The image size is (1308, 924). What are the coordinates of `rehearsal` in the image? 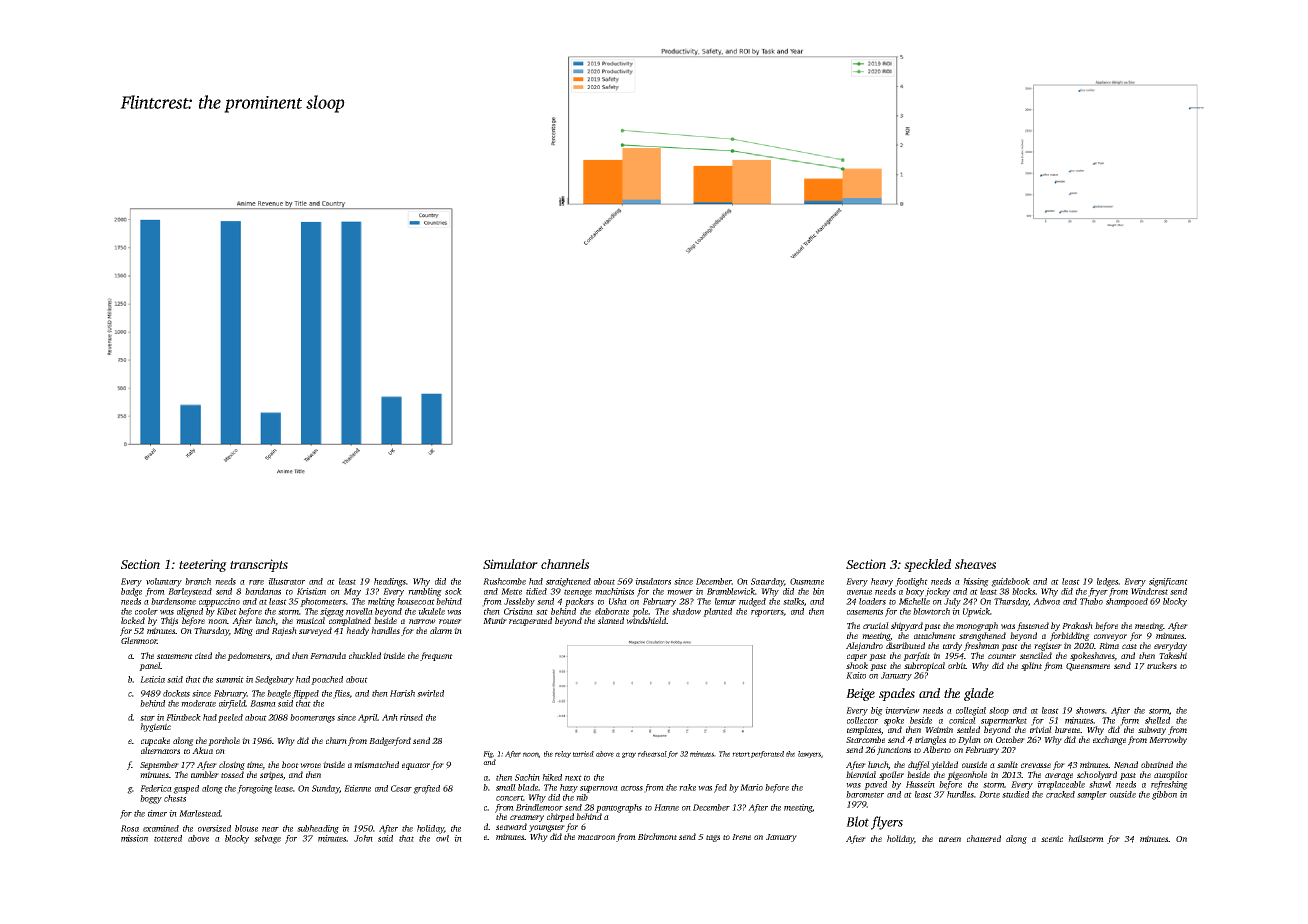 It's located at (652, 754).
